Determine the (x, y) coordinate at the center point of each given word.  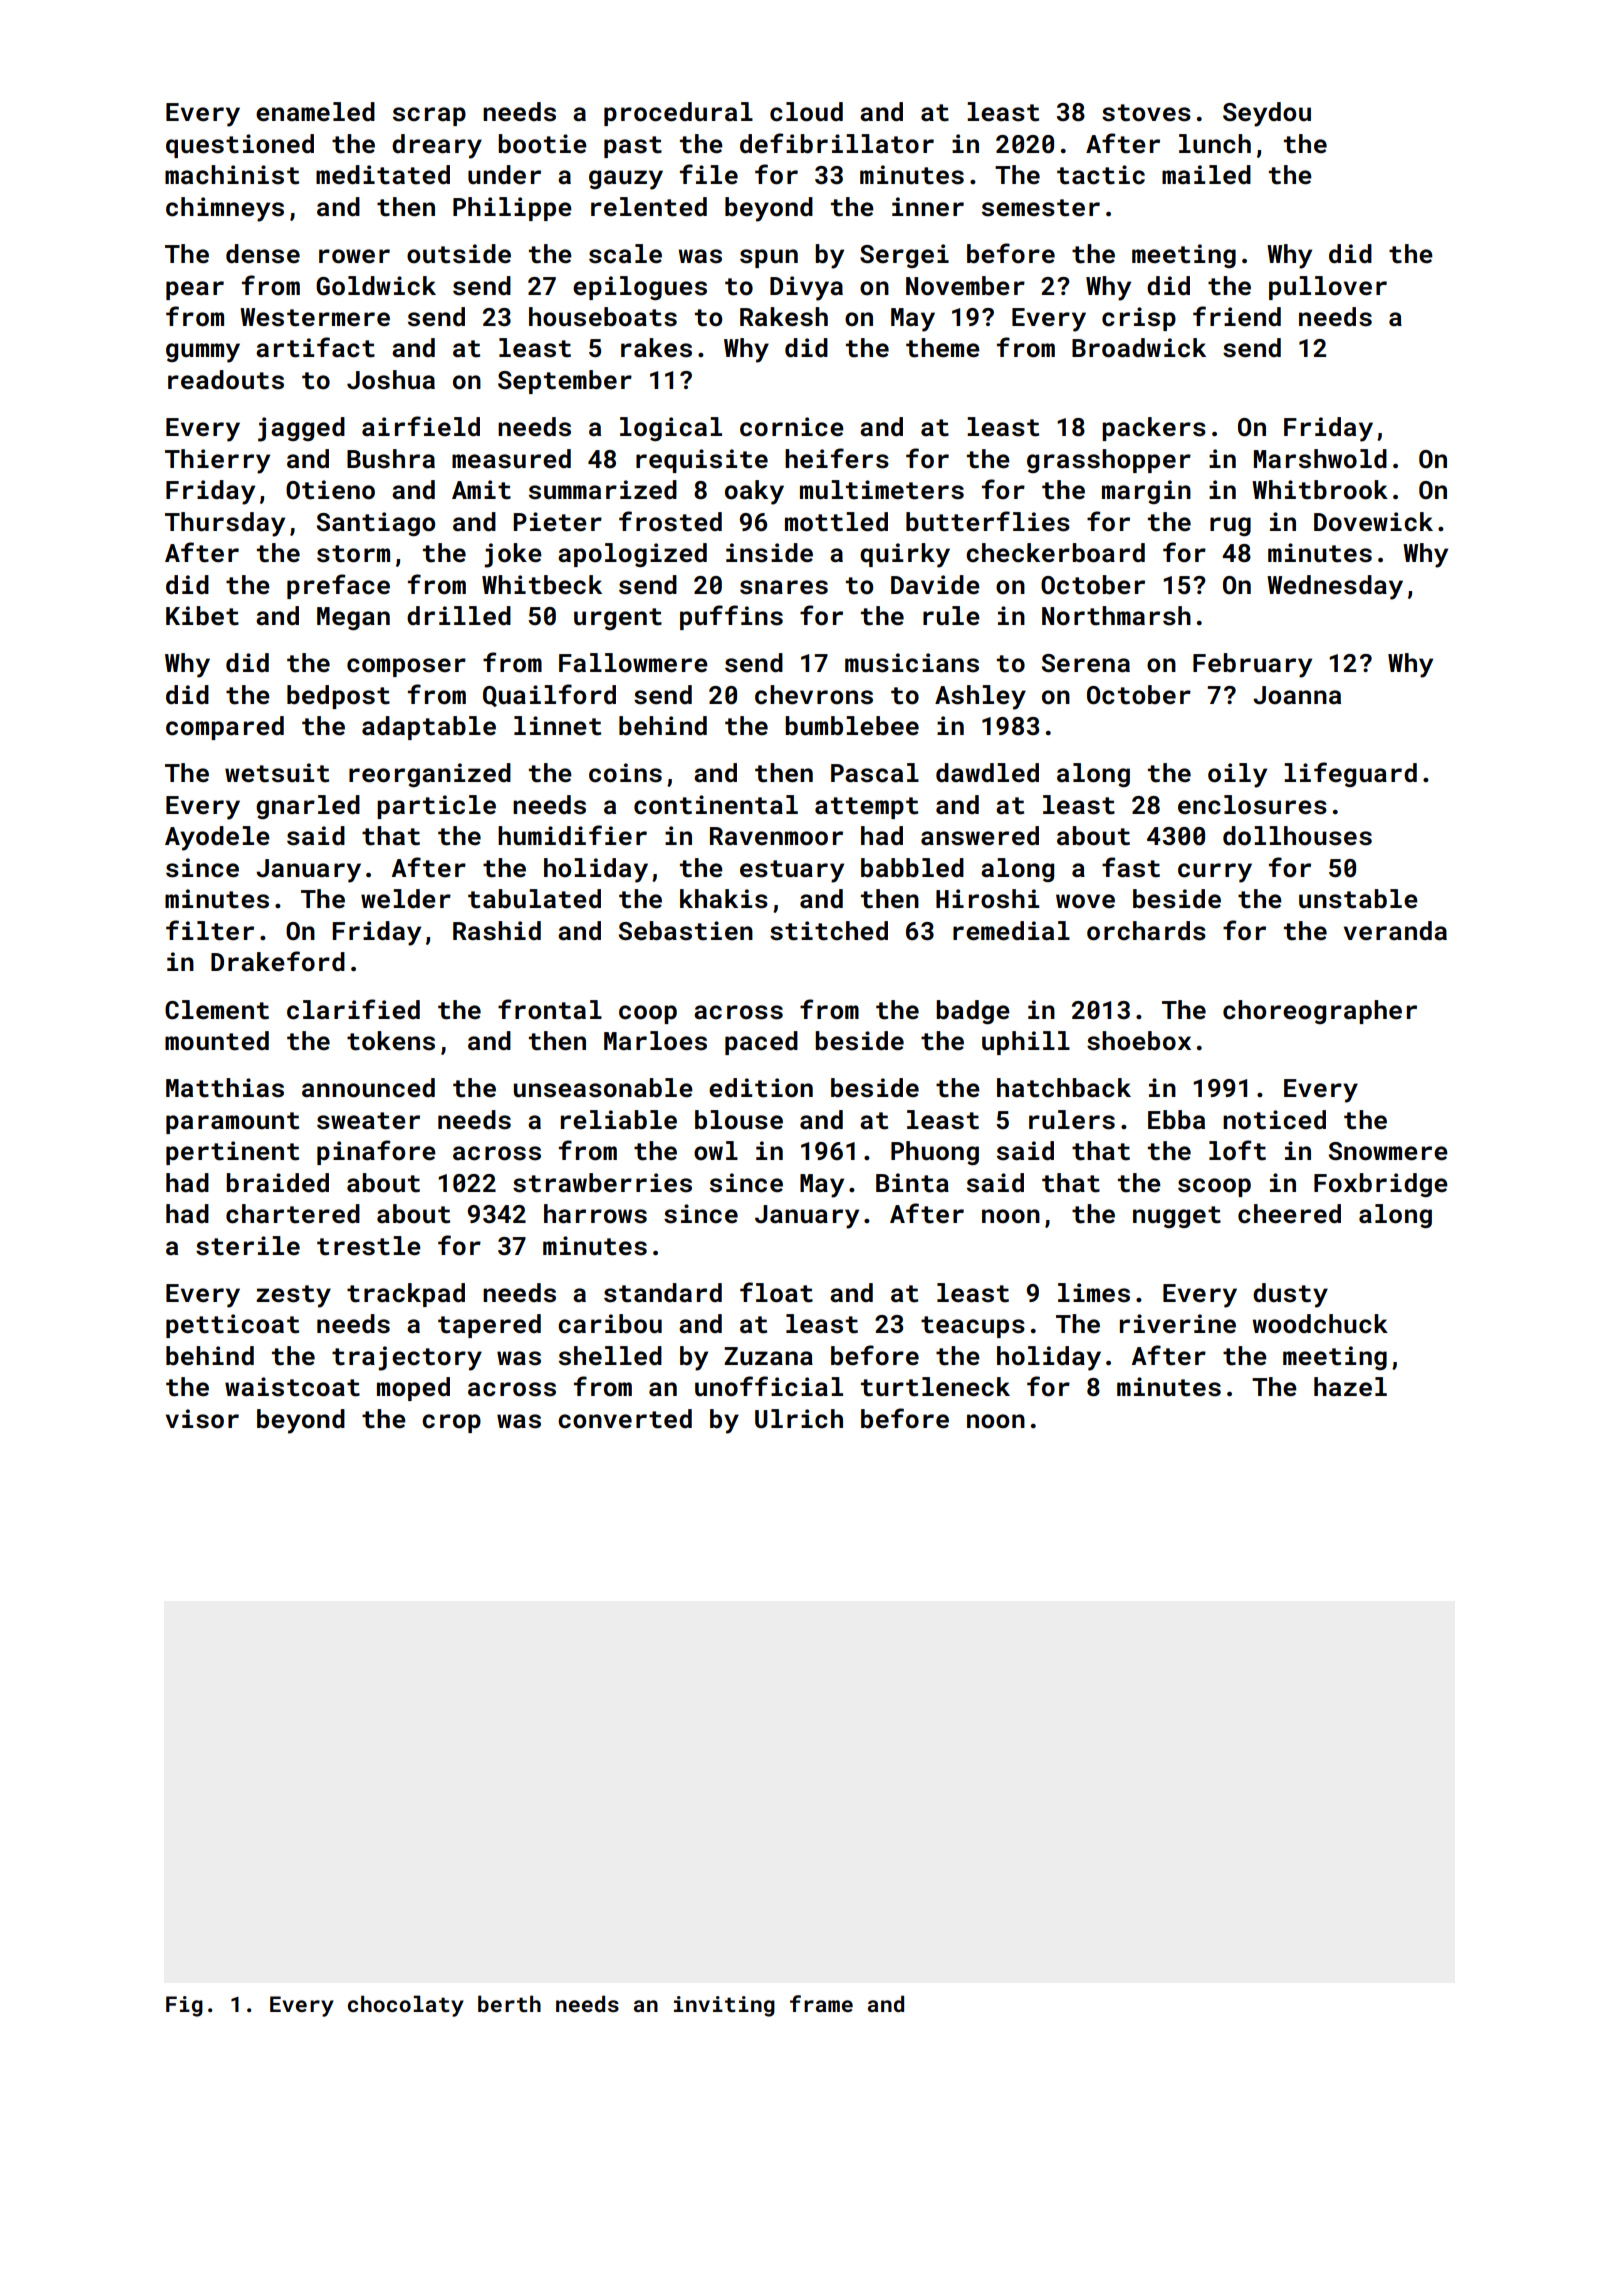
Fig (184, 2006)
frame (821, 2003)
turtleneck (935, 1387)
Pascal (875, 773)
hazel (1350, 1387)
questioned (240, 146)
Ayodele (217, 838)
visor (202, 1419)
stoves (1146, 113)
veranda (1395, 931)
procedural (678, 114)
